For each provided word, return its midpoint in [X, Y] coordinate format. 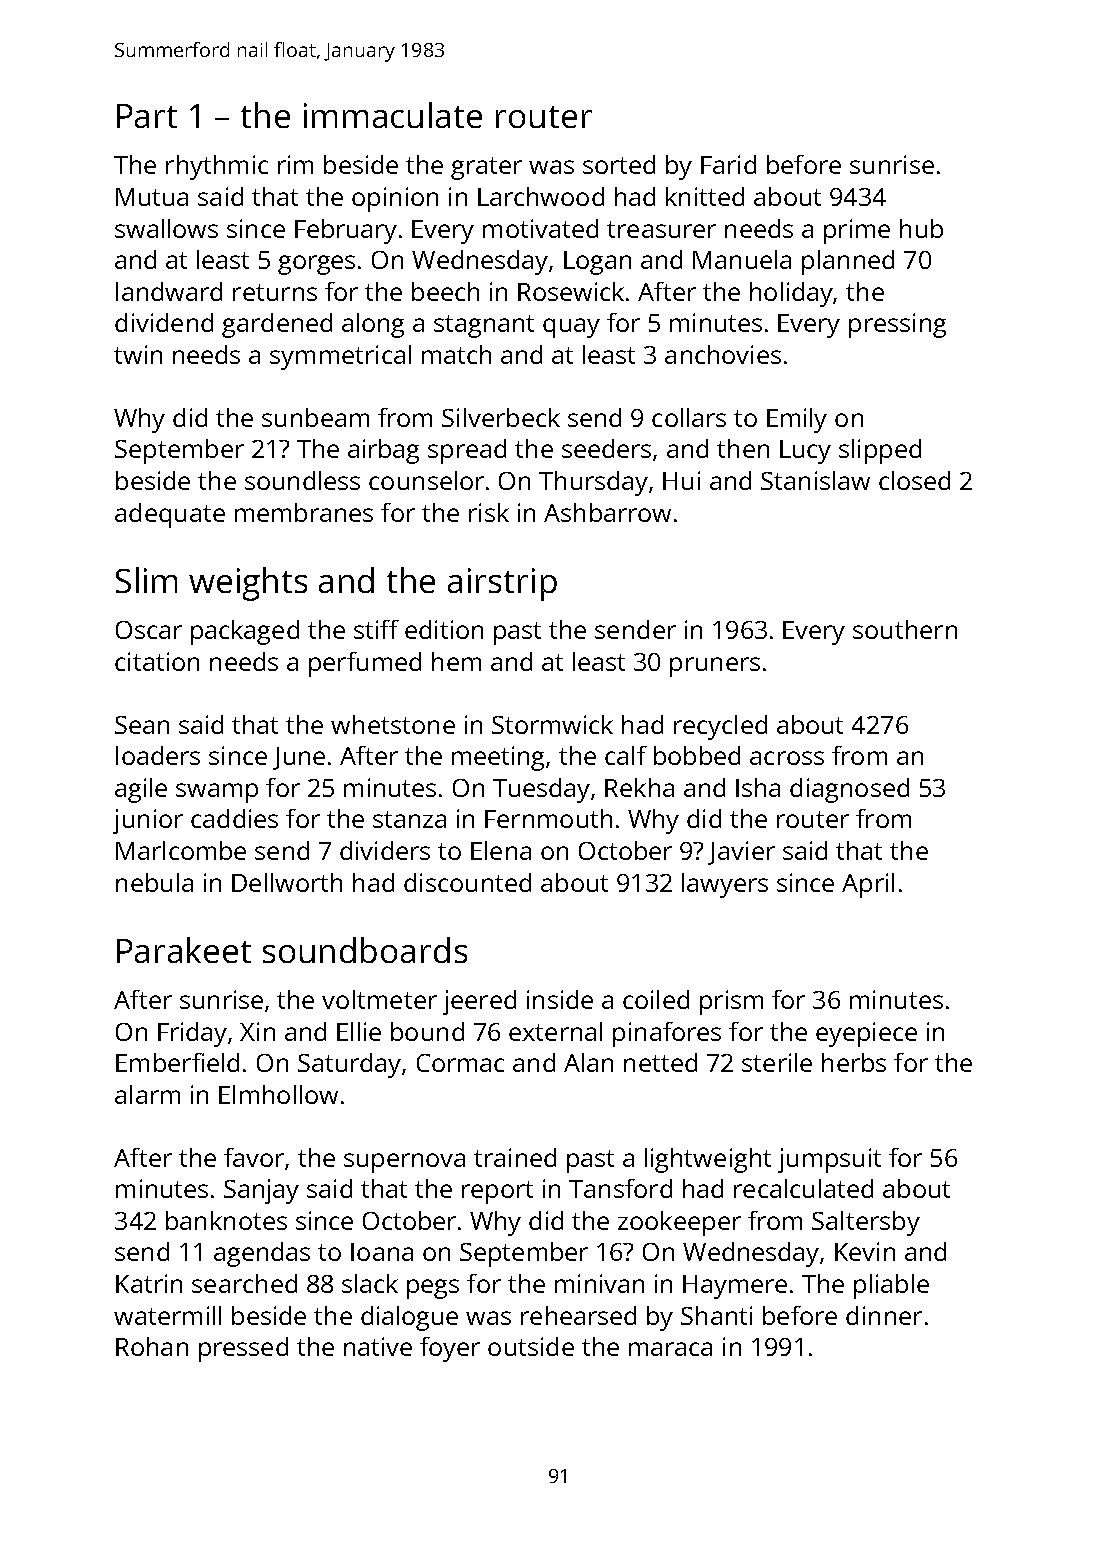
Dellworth [287, 882]
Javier [741, 853]
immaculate [393, 115]
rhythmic [217, 167]
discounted [467, 882]
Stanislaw [815, 480]
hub [921, 228]
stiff [376, 629]
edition [444, 629]
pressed [243, 1349]
